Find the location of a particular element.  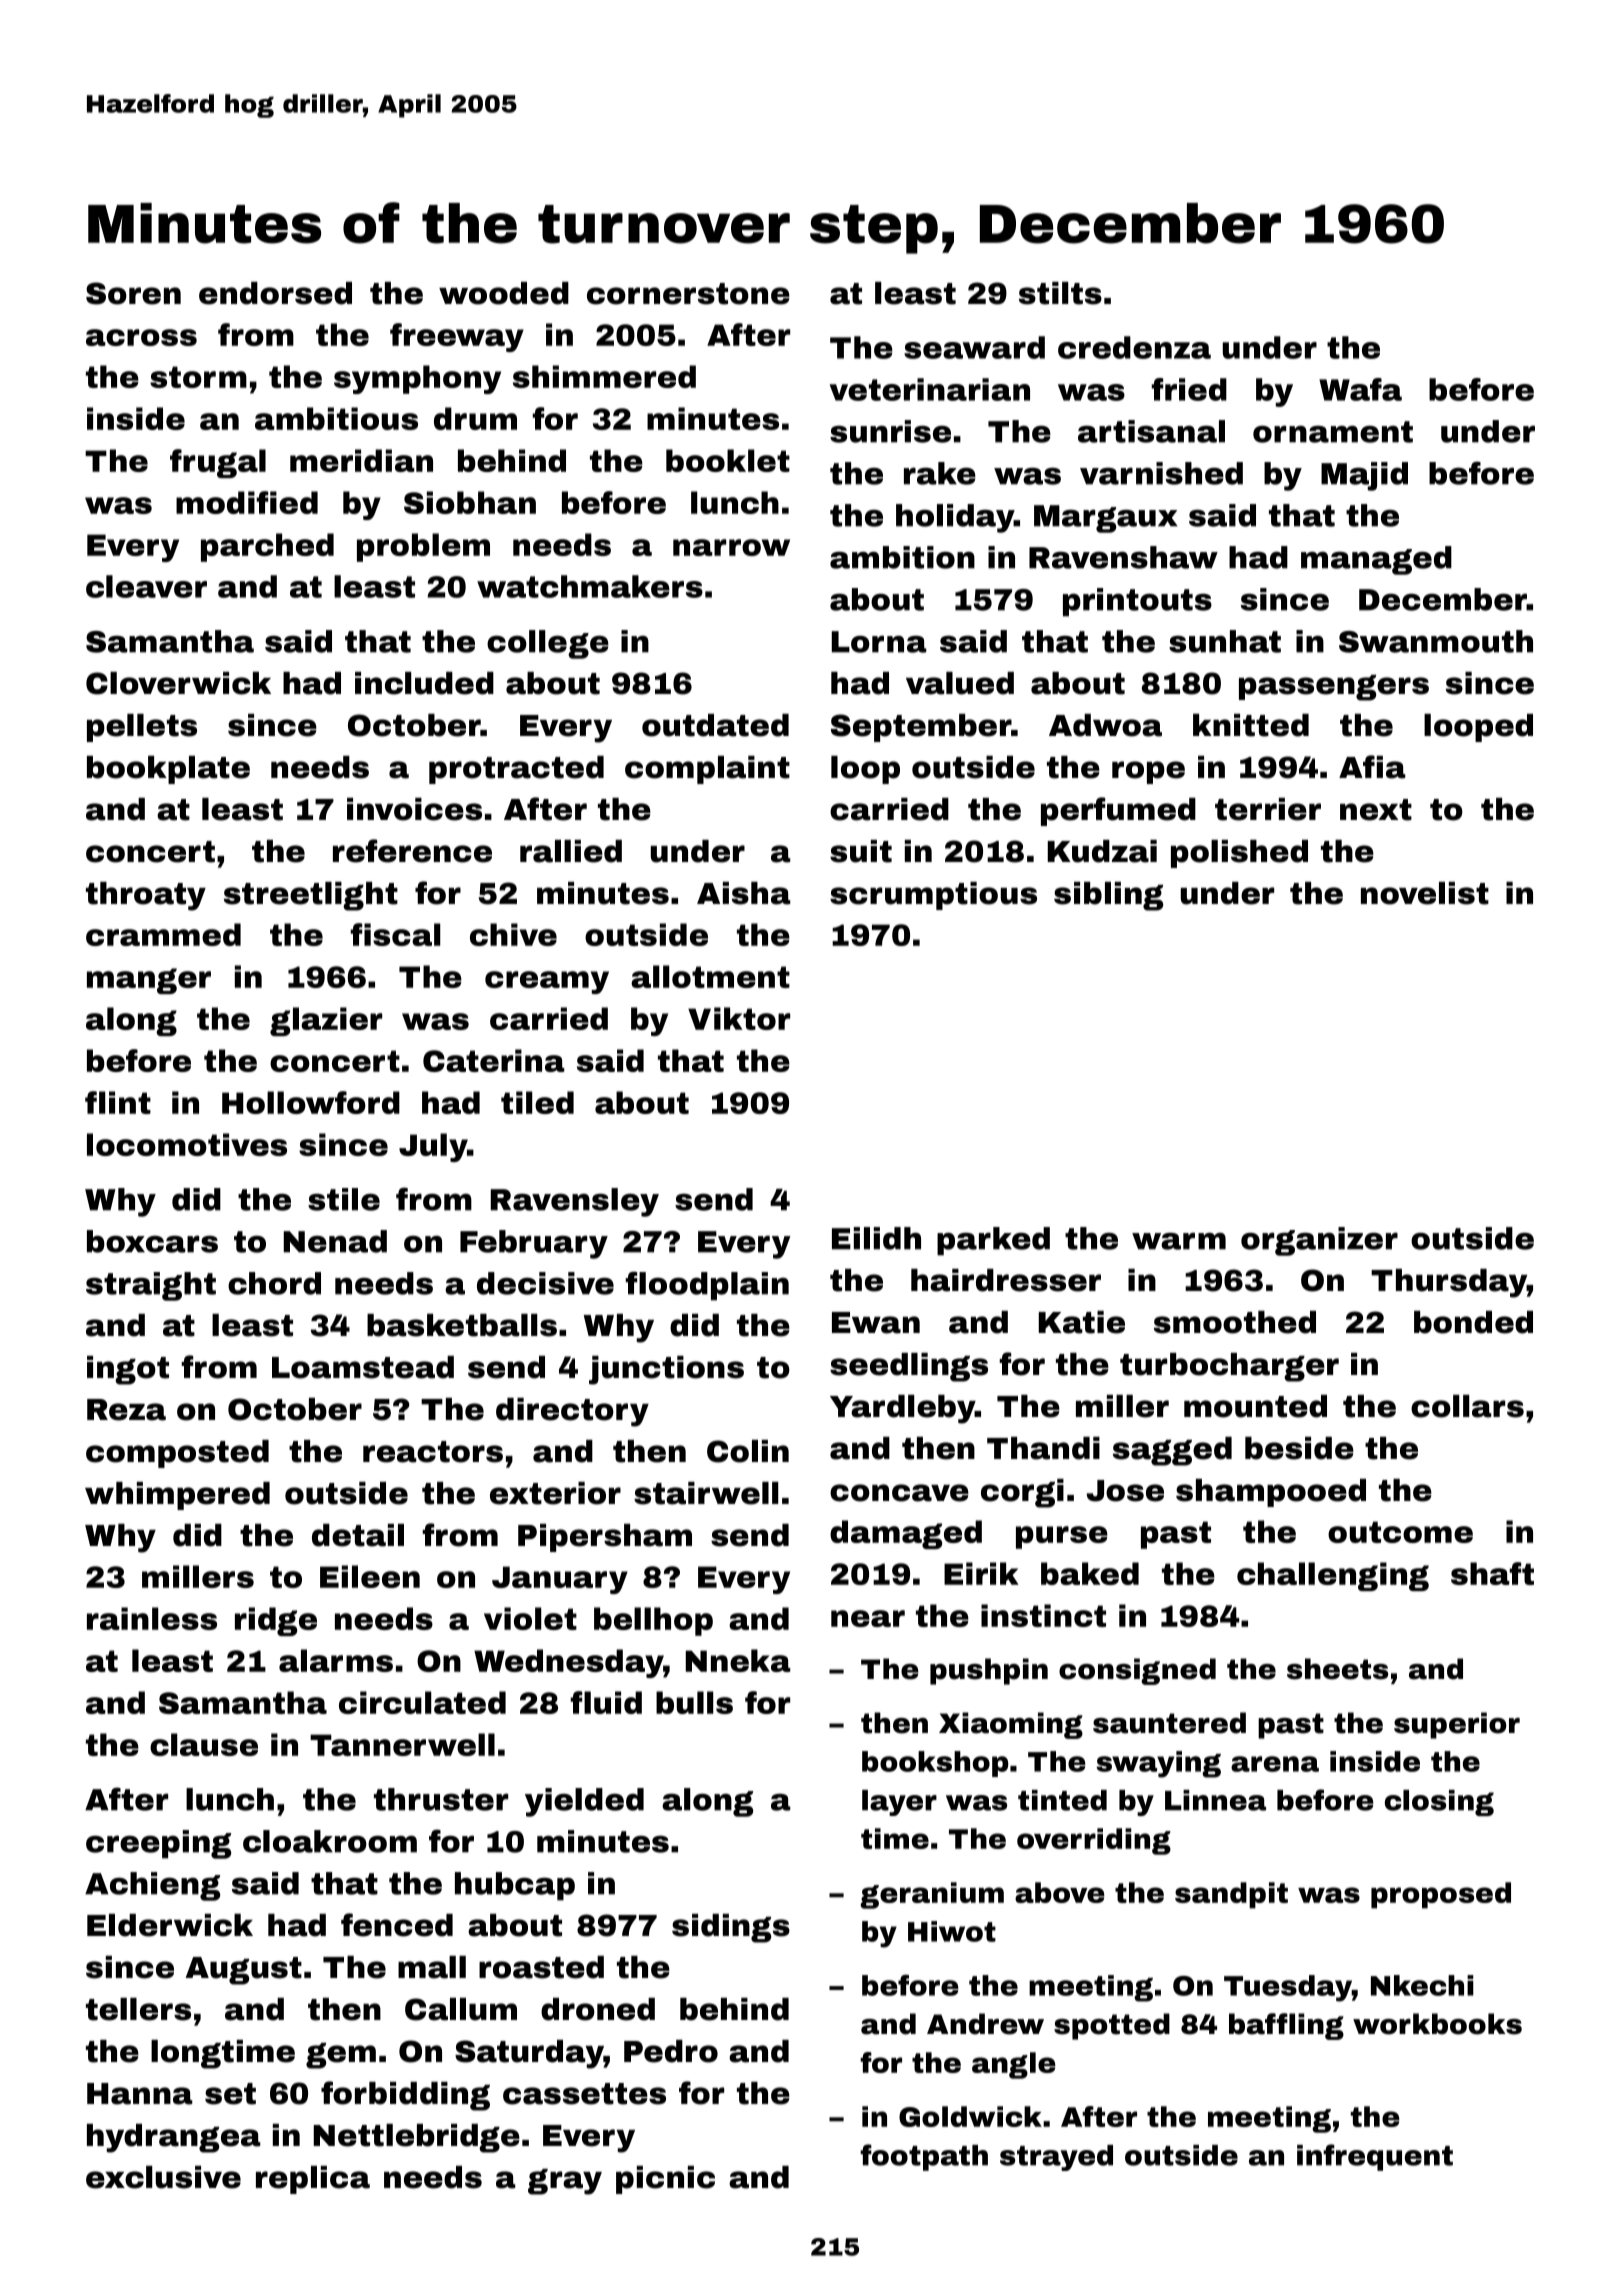

rake is located at coordinates (940, 473).
